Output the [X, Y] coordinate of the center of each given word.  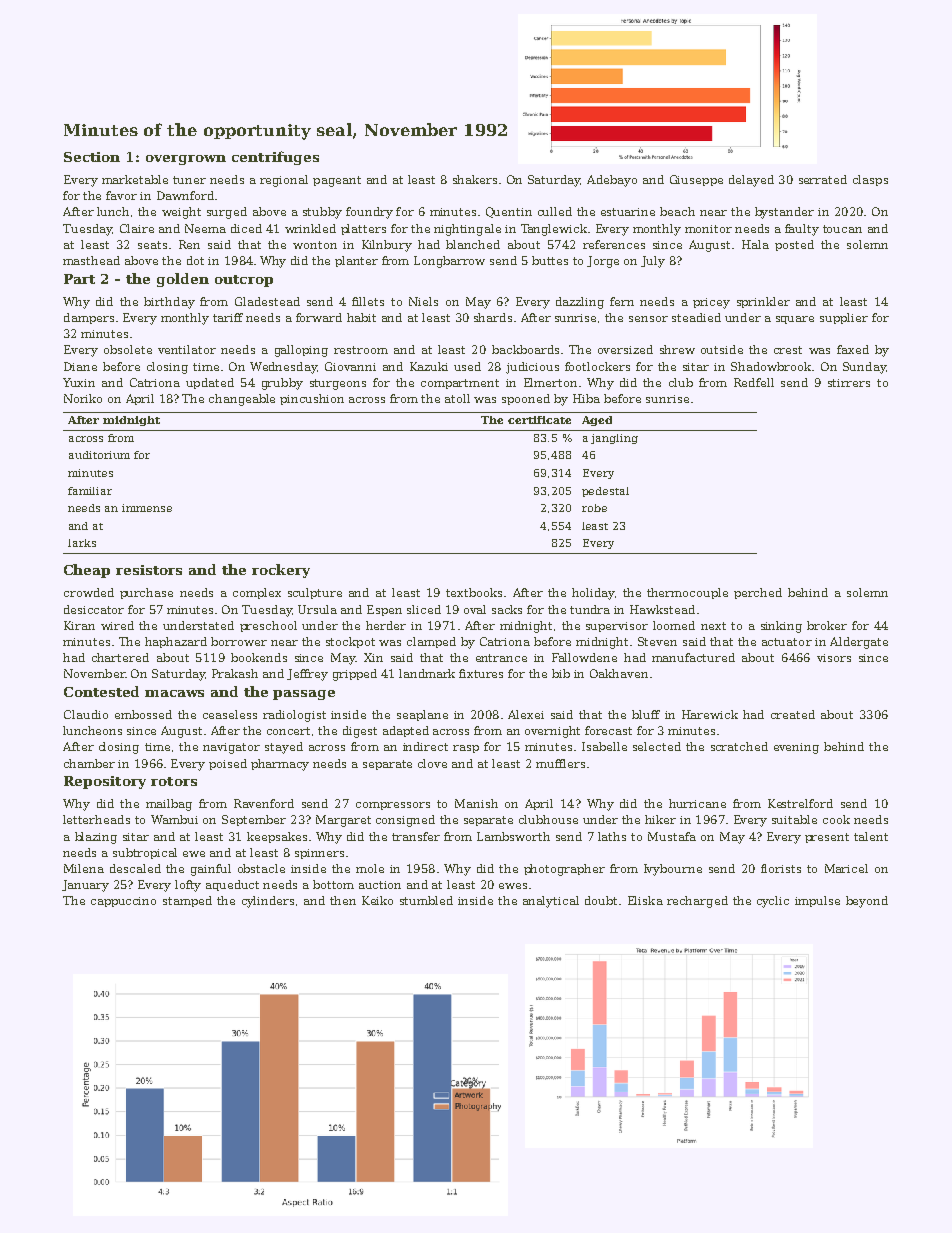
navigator [231, 748]
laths [612, 836]
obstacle [261, 868]
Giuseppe [696, 180]
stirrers [849, 383]
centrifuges [275, 158]
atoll [457, 398]
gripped [355, 675]
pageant [337, 181]
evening [796, 748]
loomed [674, 625]
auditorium [99, 455]
